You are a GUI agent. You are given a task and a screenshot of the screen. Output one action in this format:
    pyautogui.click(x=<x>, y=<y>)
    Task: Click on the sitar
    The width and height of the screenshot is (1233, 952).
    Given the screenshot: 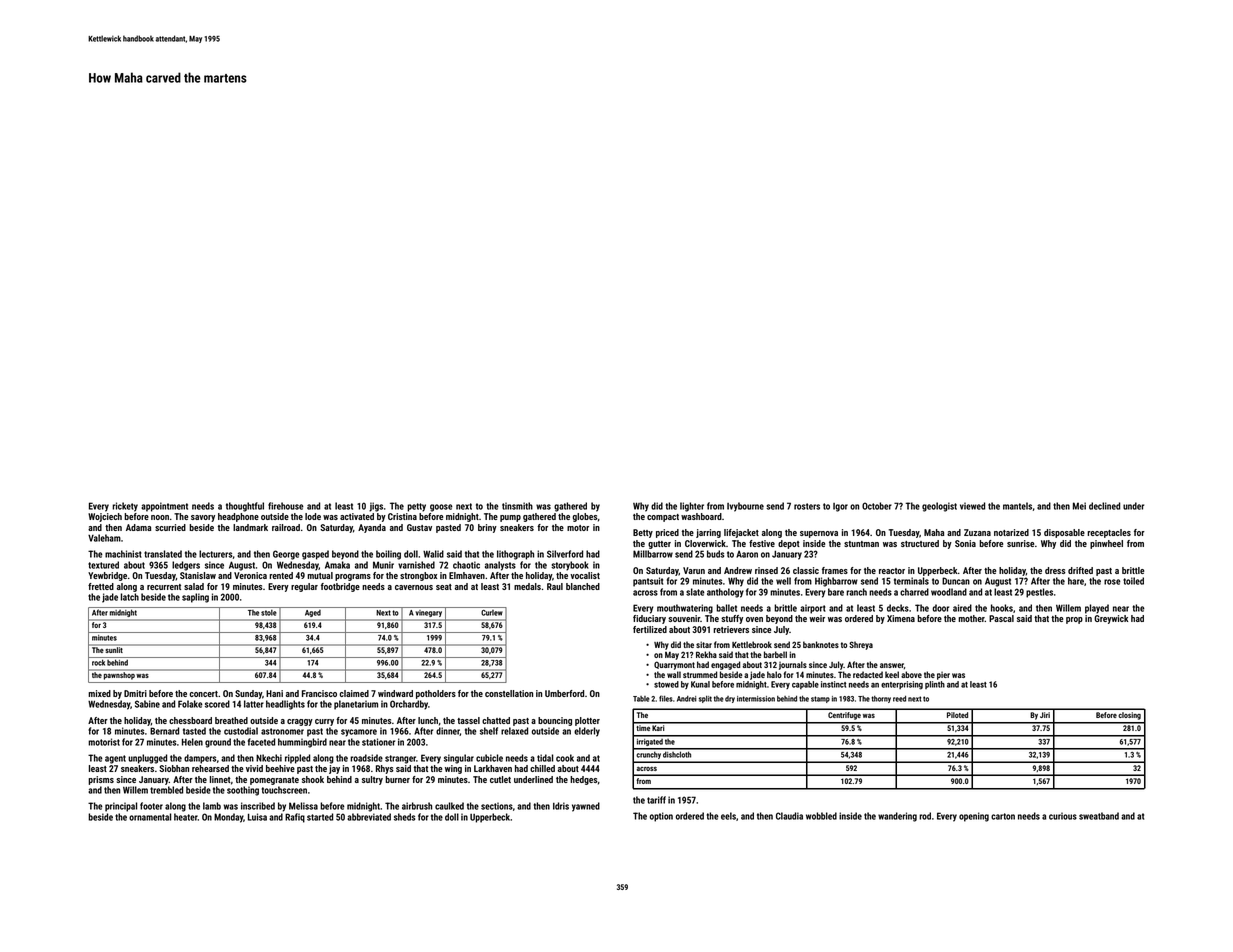 What is the action you would take?
    pyautogui.click(x=704, y=644)
